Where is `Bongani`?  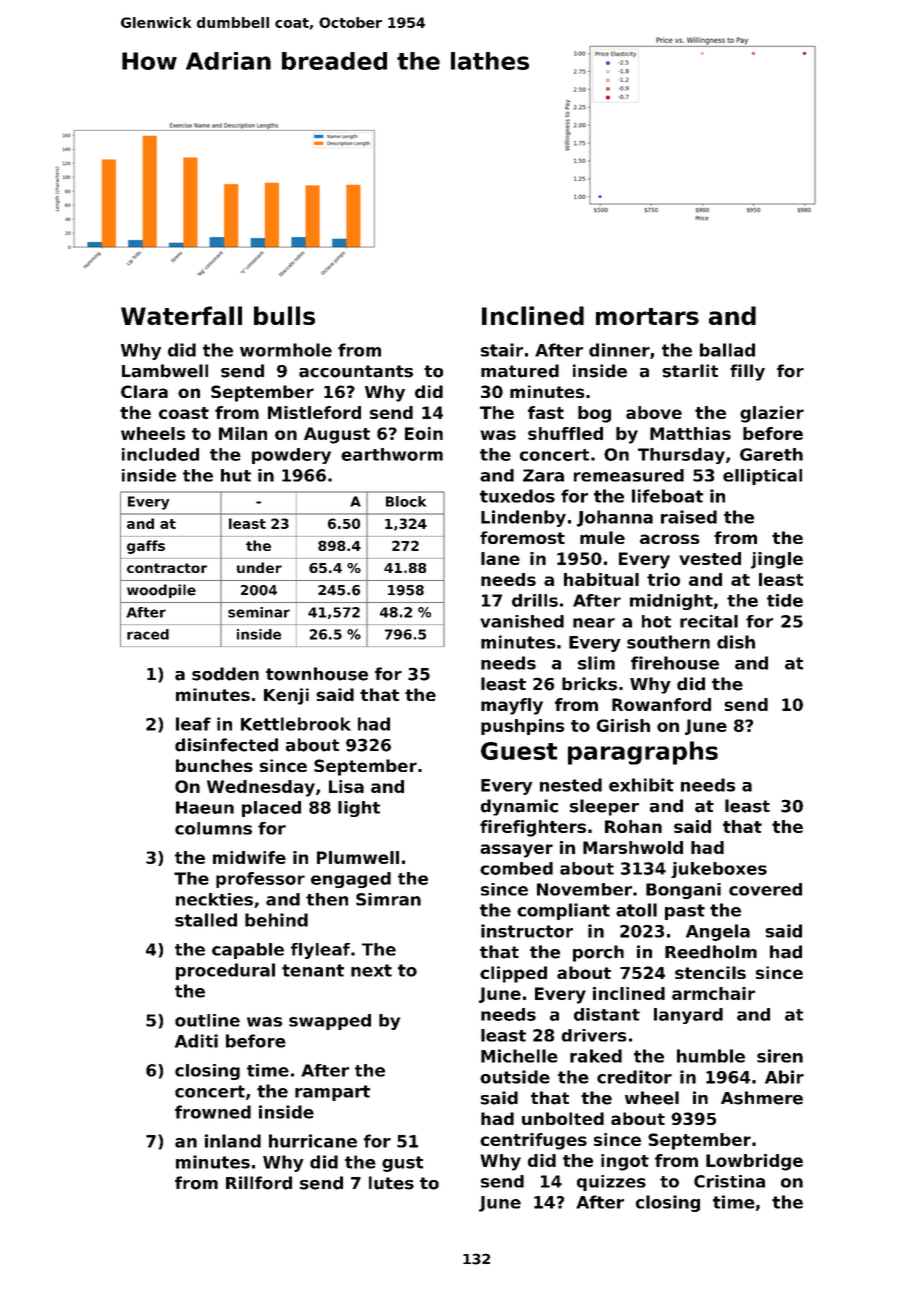
Bongani is located at coordinates (683, 891).
